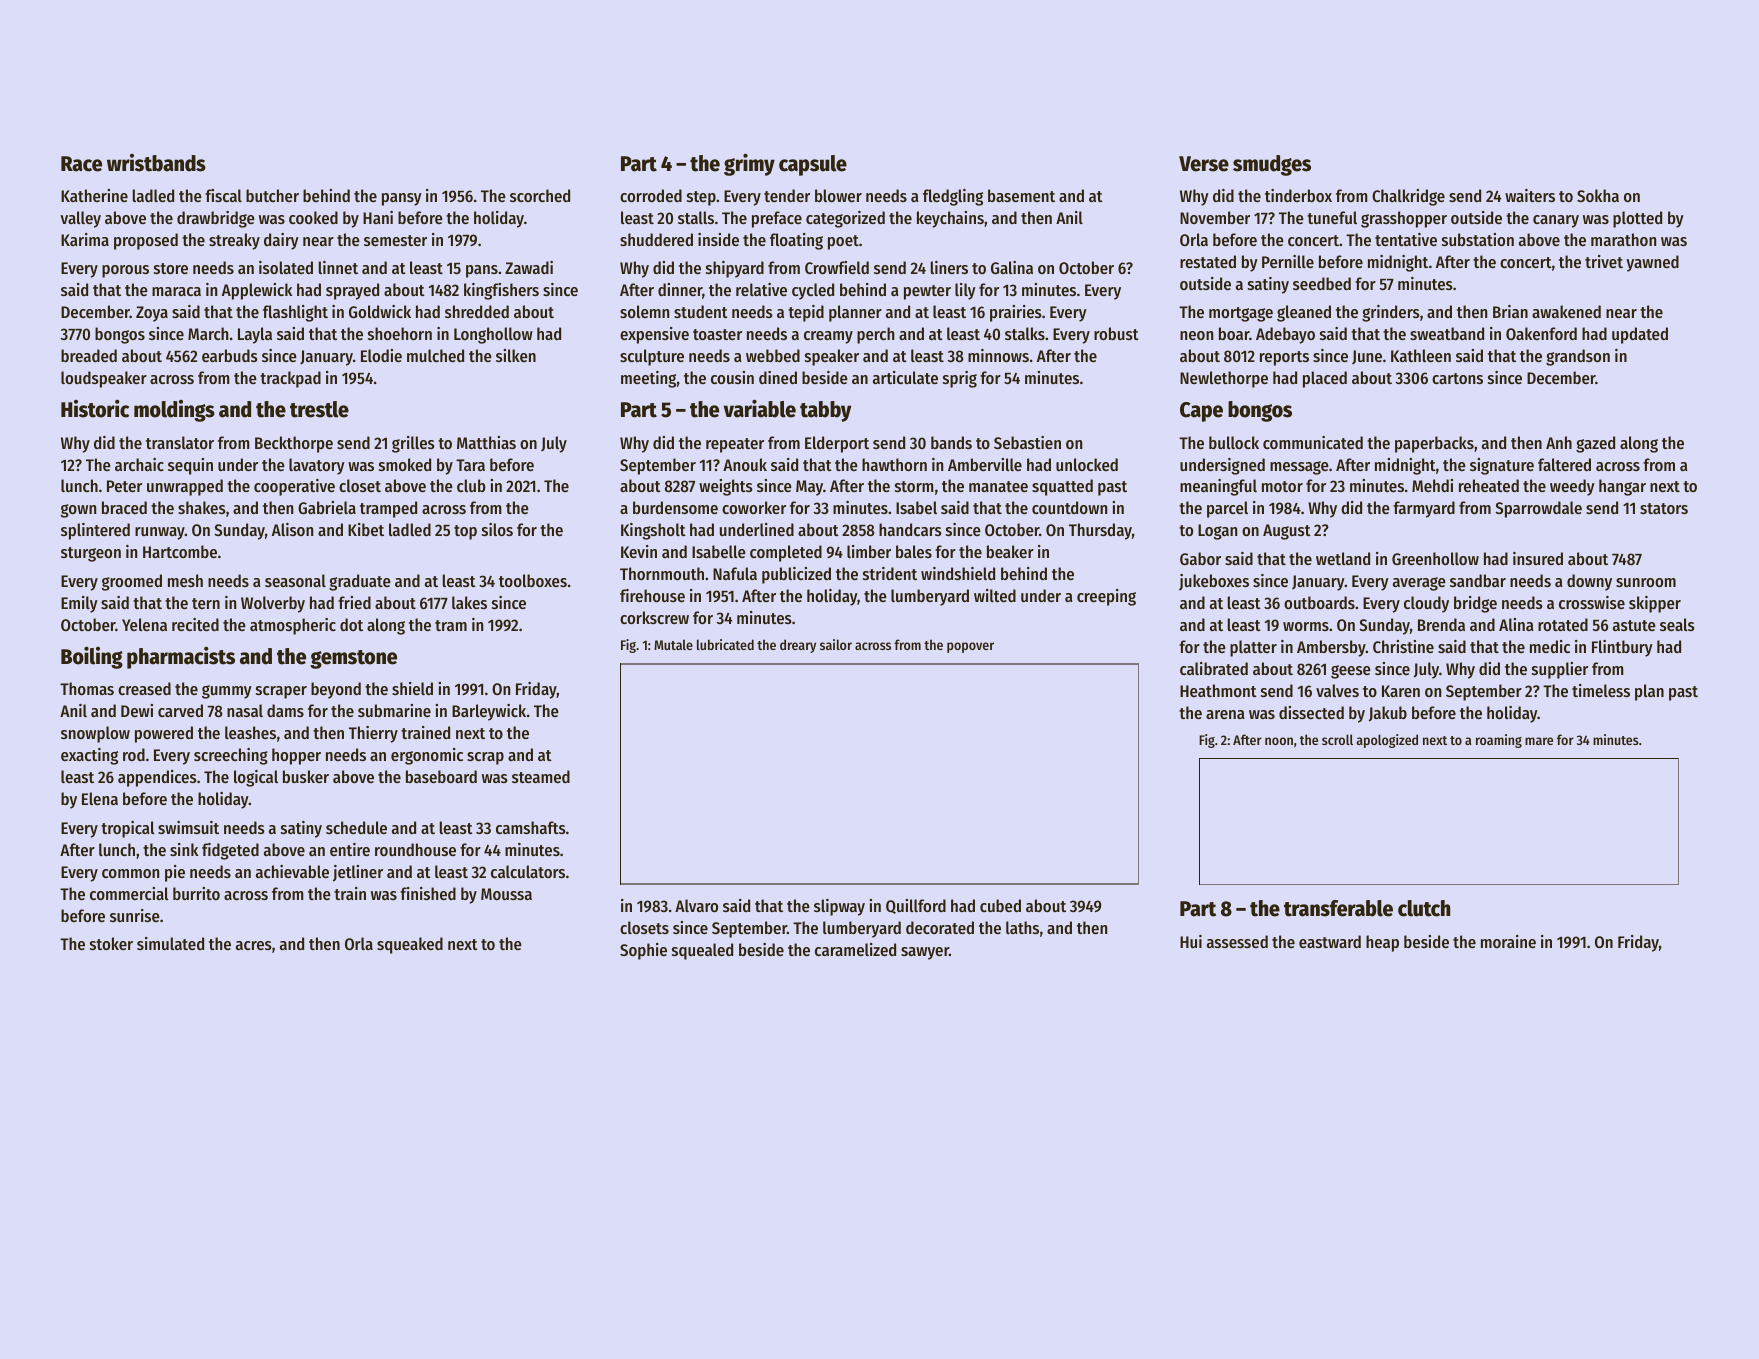  What do you see at coordinates (813, 165) in the image?
I see `capsule` at bounding box center [813, 165].
